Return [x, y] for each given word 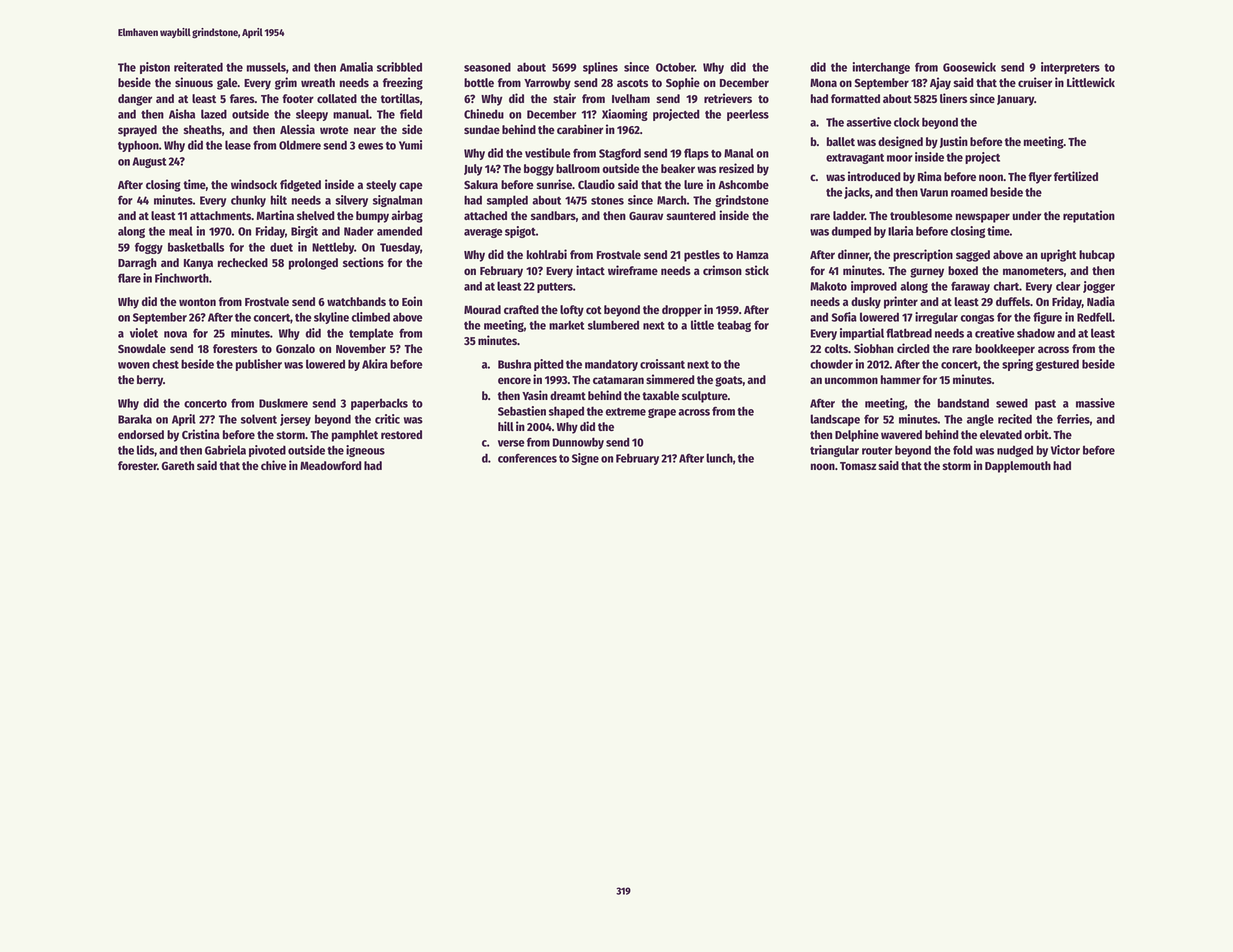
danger [135, 100]
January [1015, 100]
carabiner [580, 129]
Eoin [412, 301]
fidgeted [300, 185]
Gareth [178, 465]
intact [590, 270]
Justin [954, 142]
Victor [1065, 450]
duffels [1013, 301]
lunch [719, 458]
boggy [539, 170]
